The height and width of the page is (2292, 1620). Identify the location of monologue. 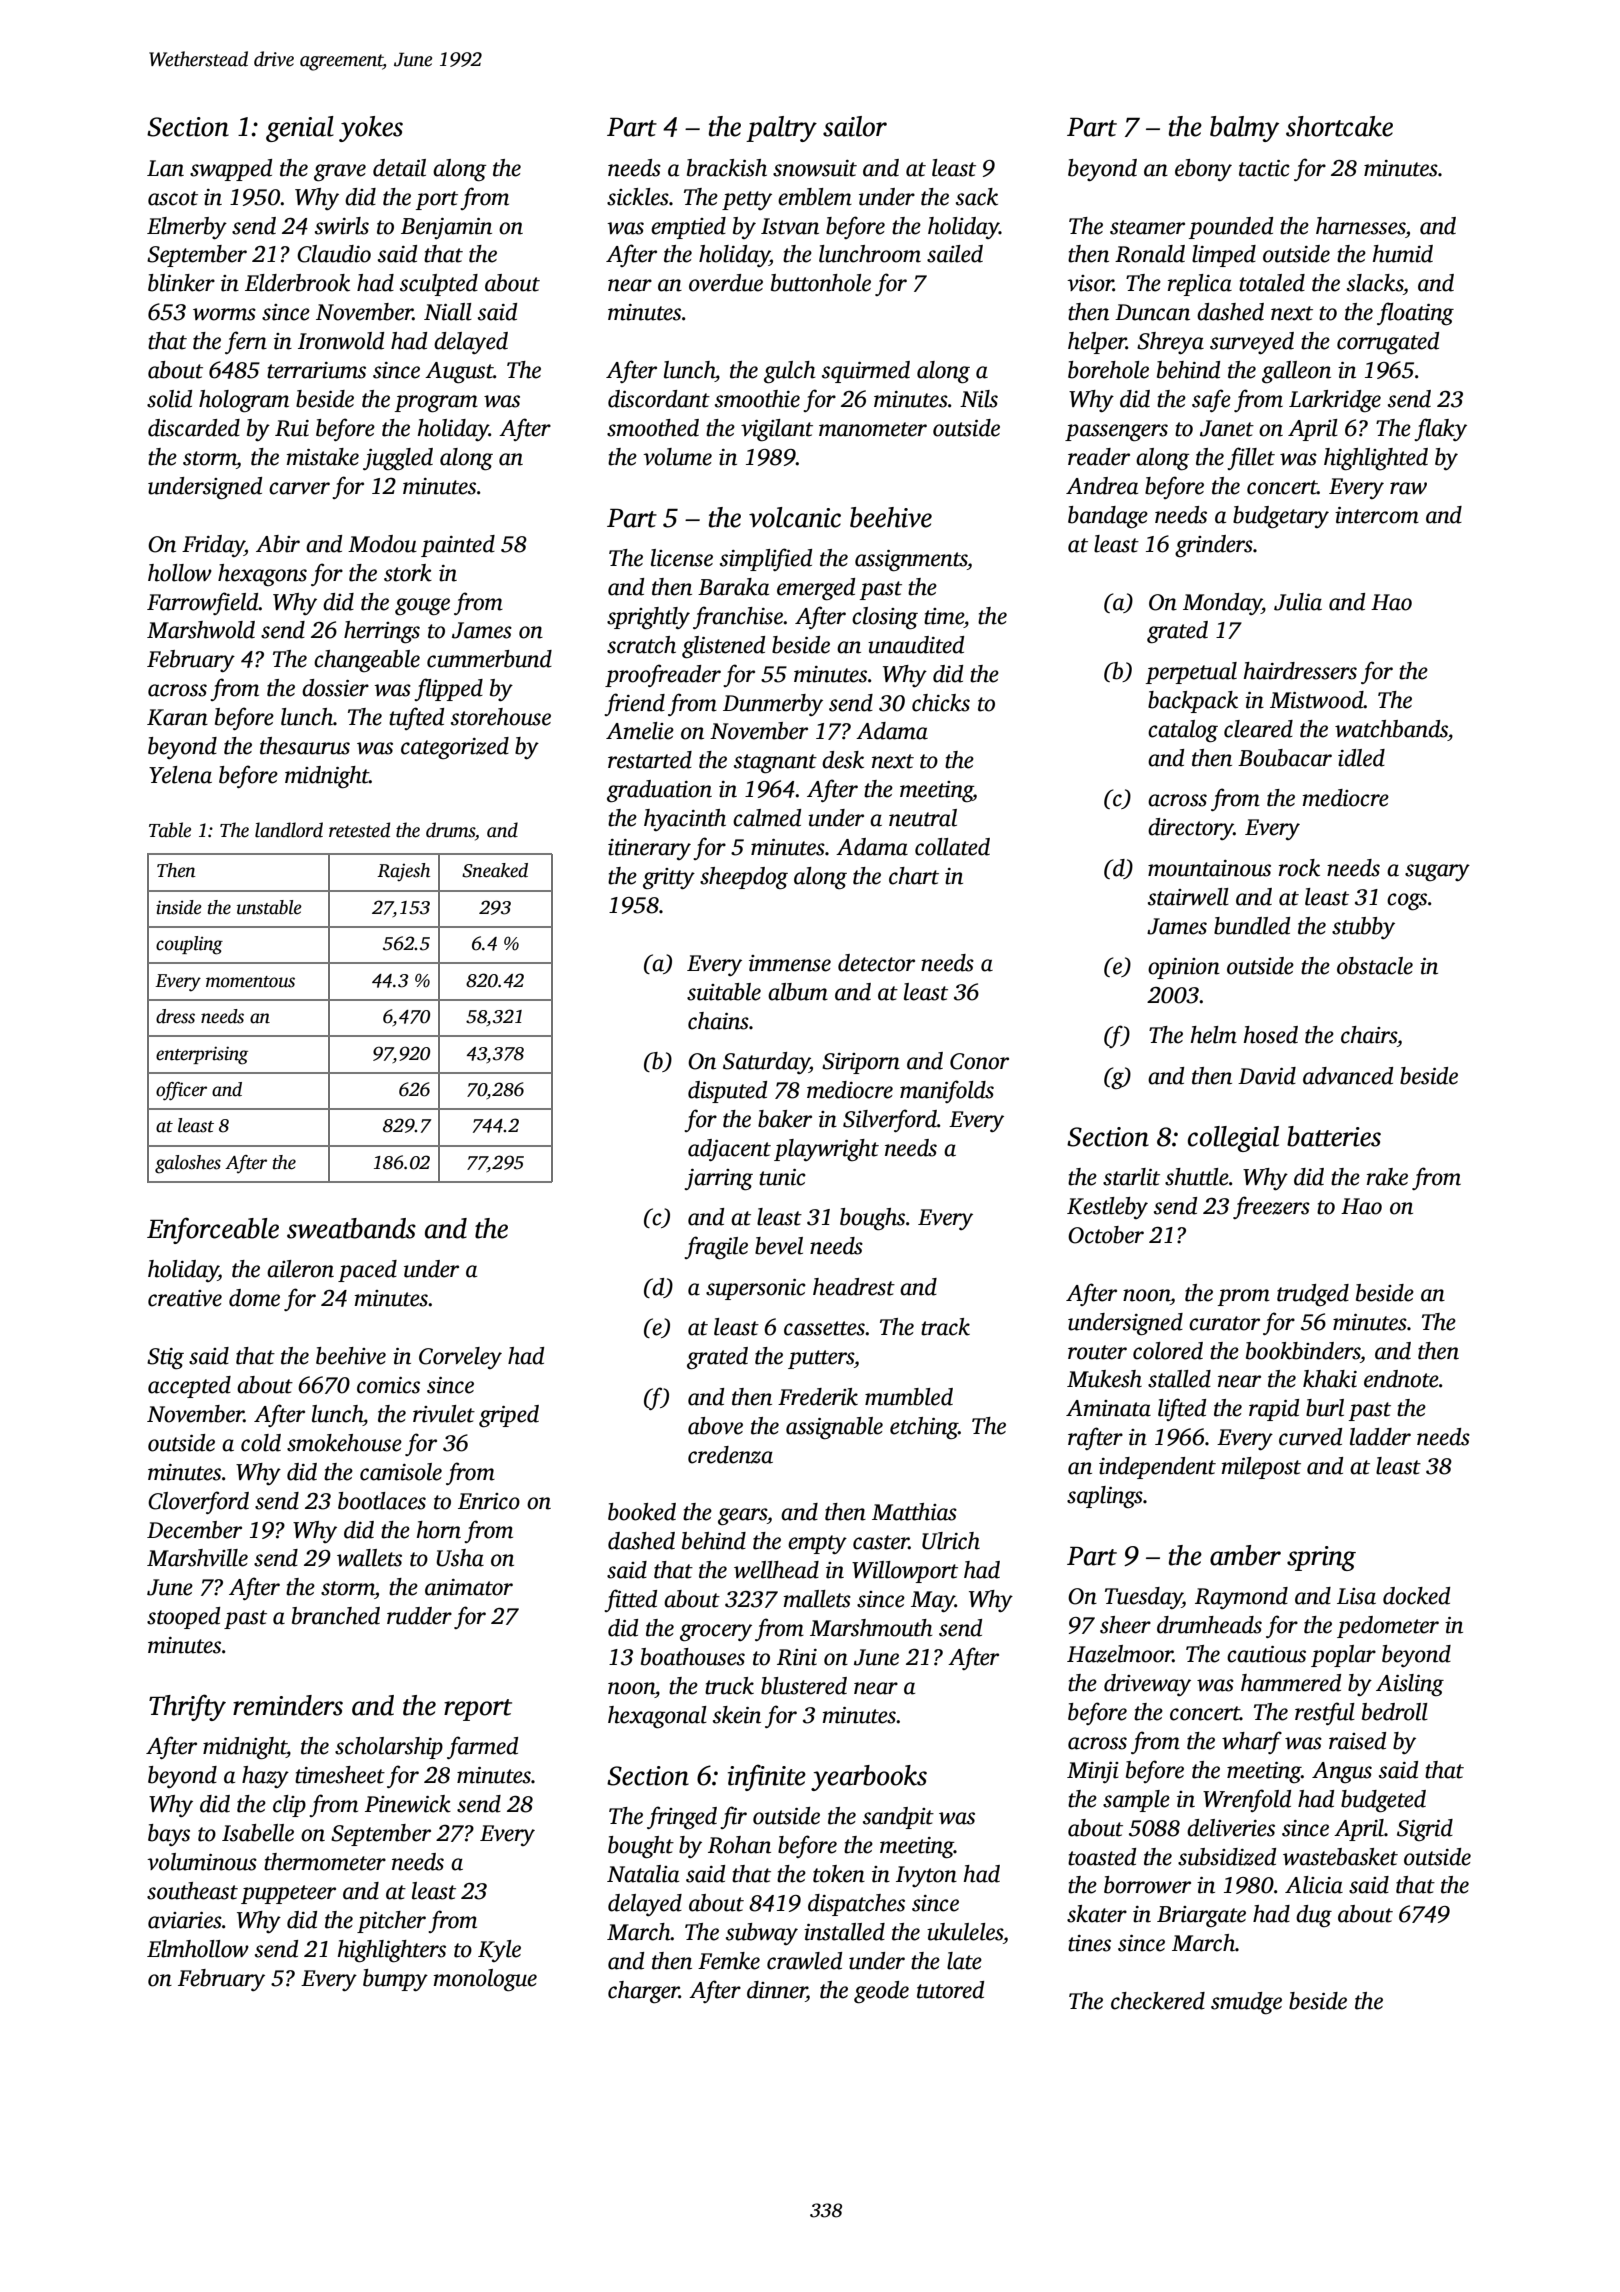
(485, 1980).
